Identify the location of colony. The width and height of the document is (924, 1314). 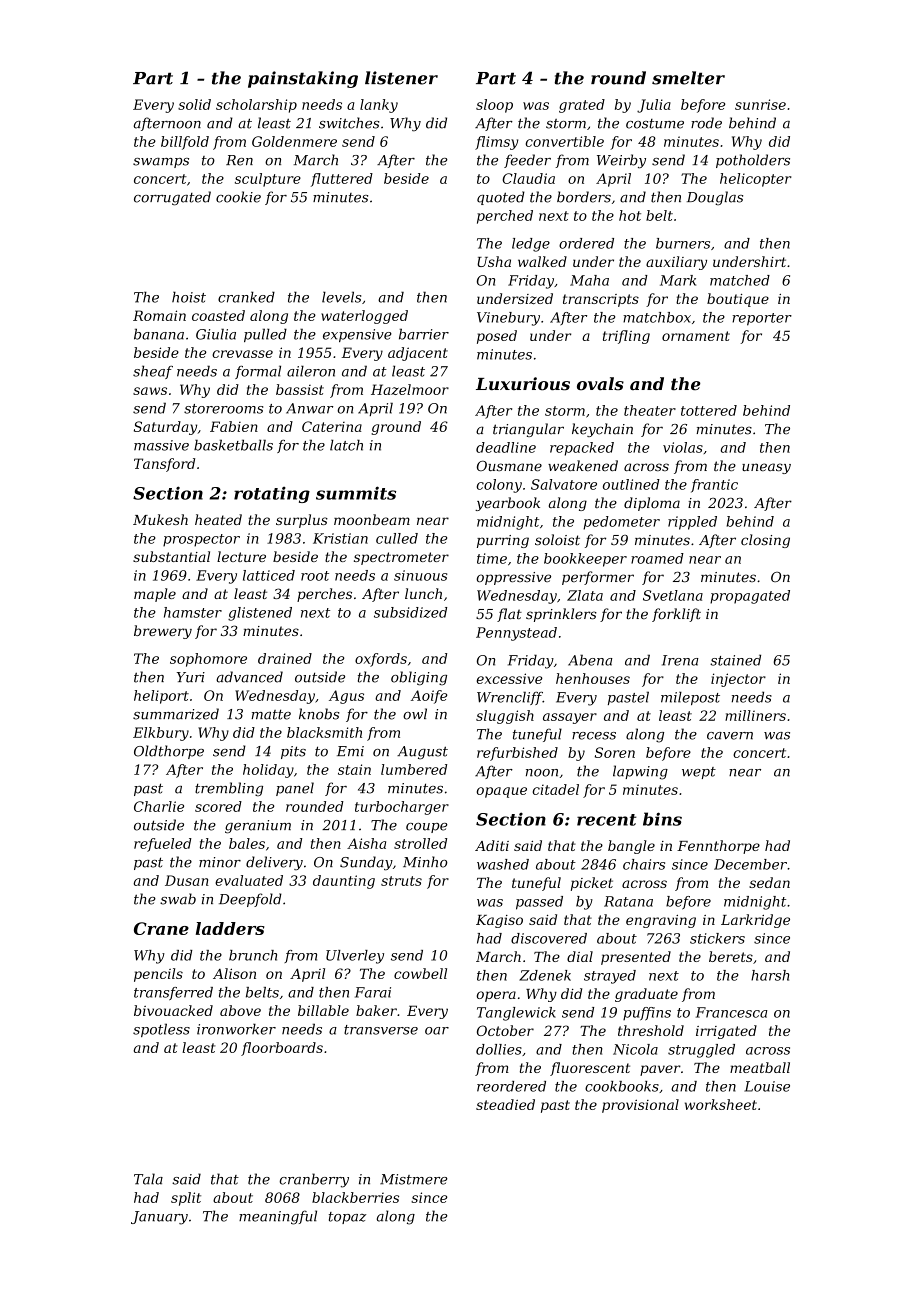
(499, 486).
